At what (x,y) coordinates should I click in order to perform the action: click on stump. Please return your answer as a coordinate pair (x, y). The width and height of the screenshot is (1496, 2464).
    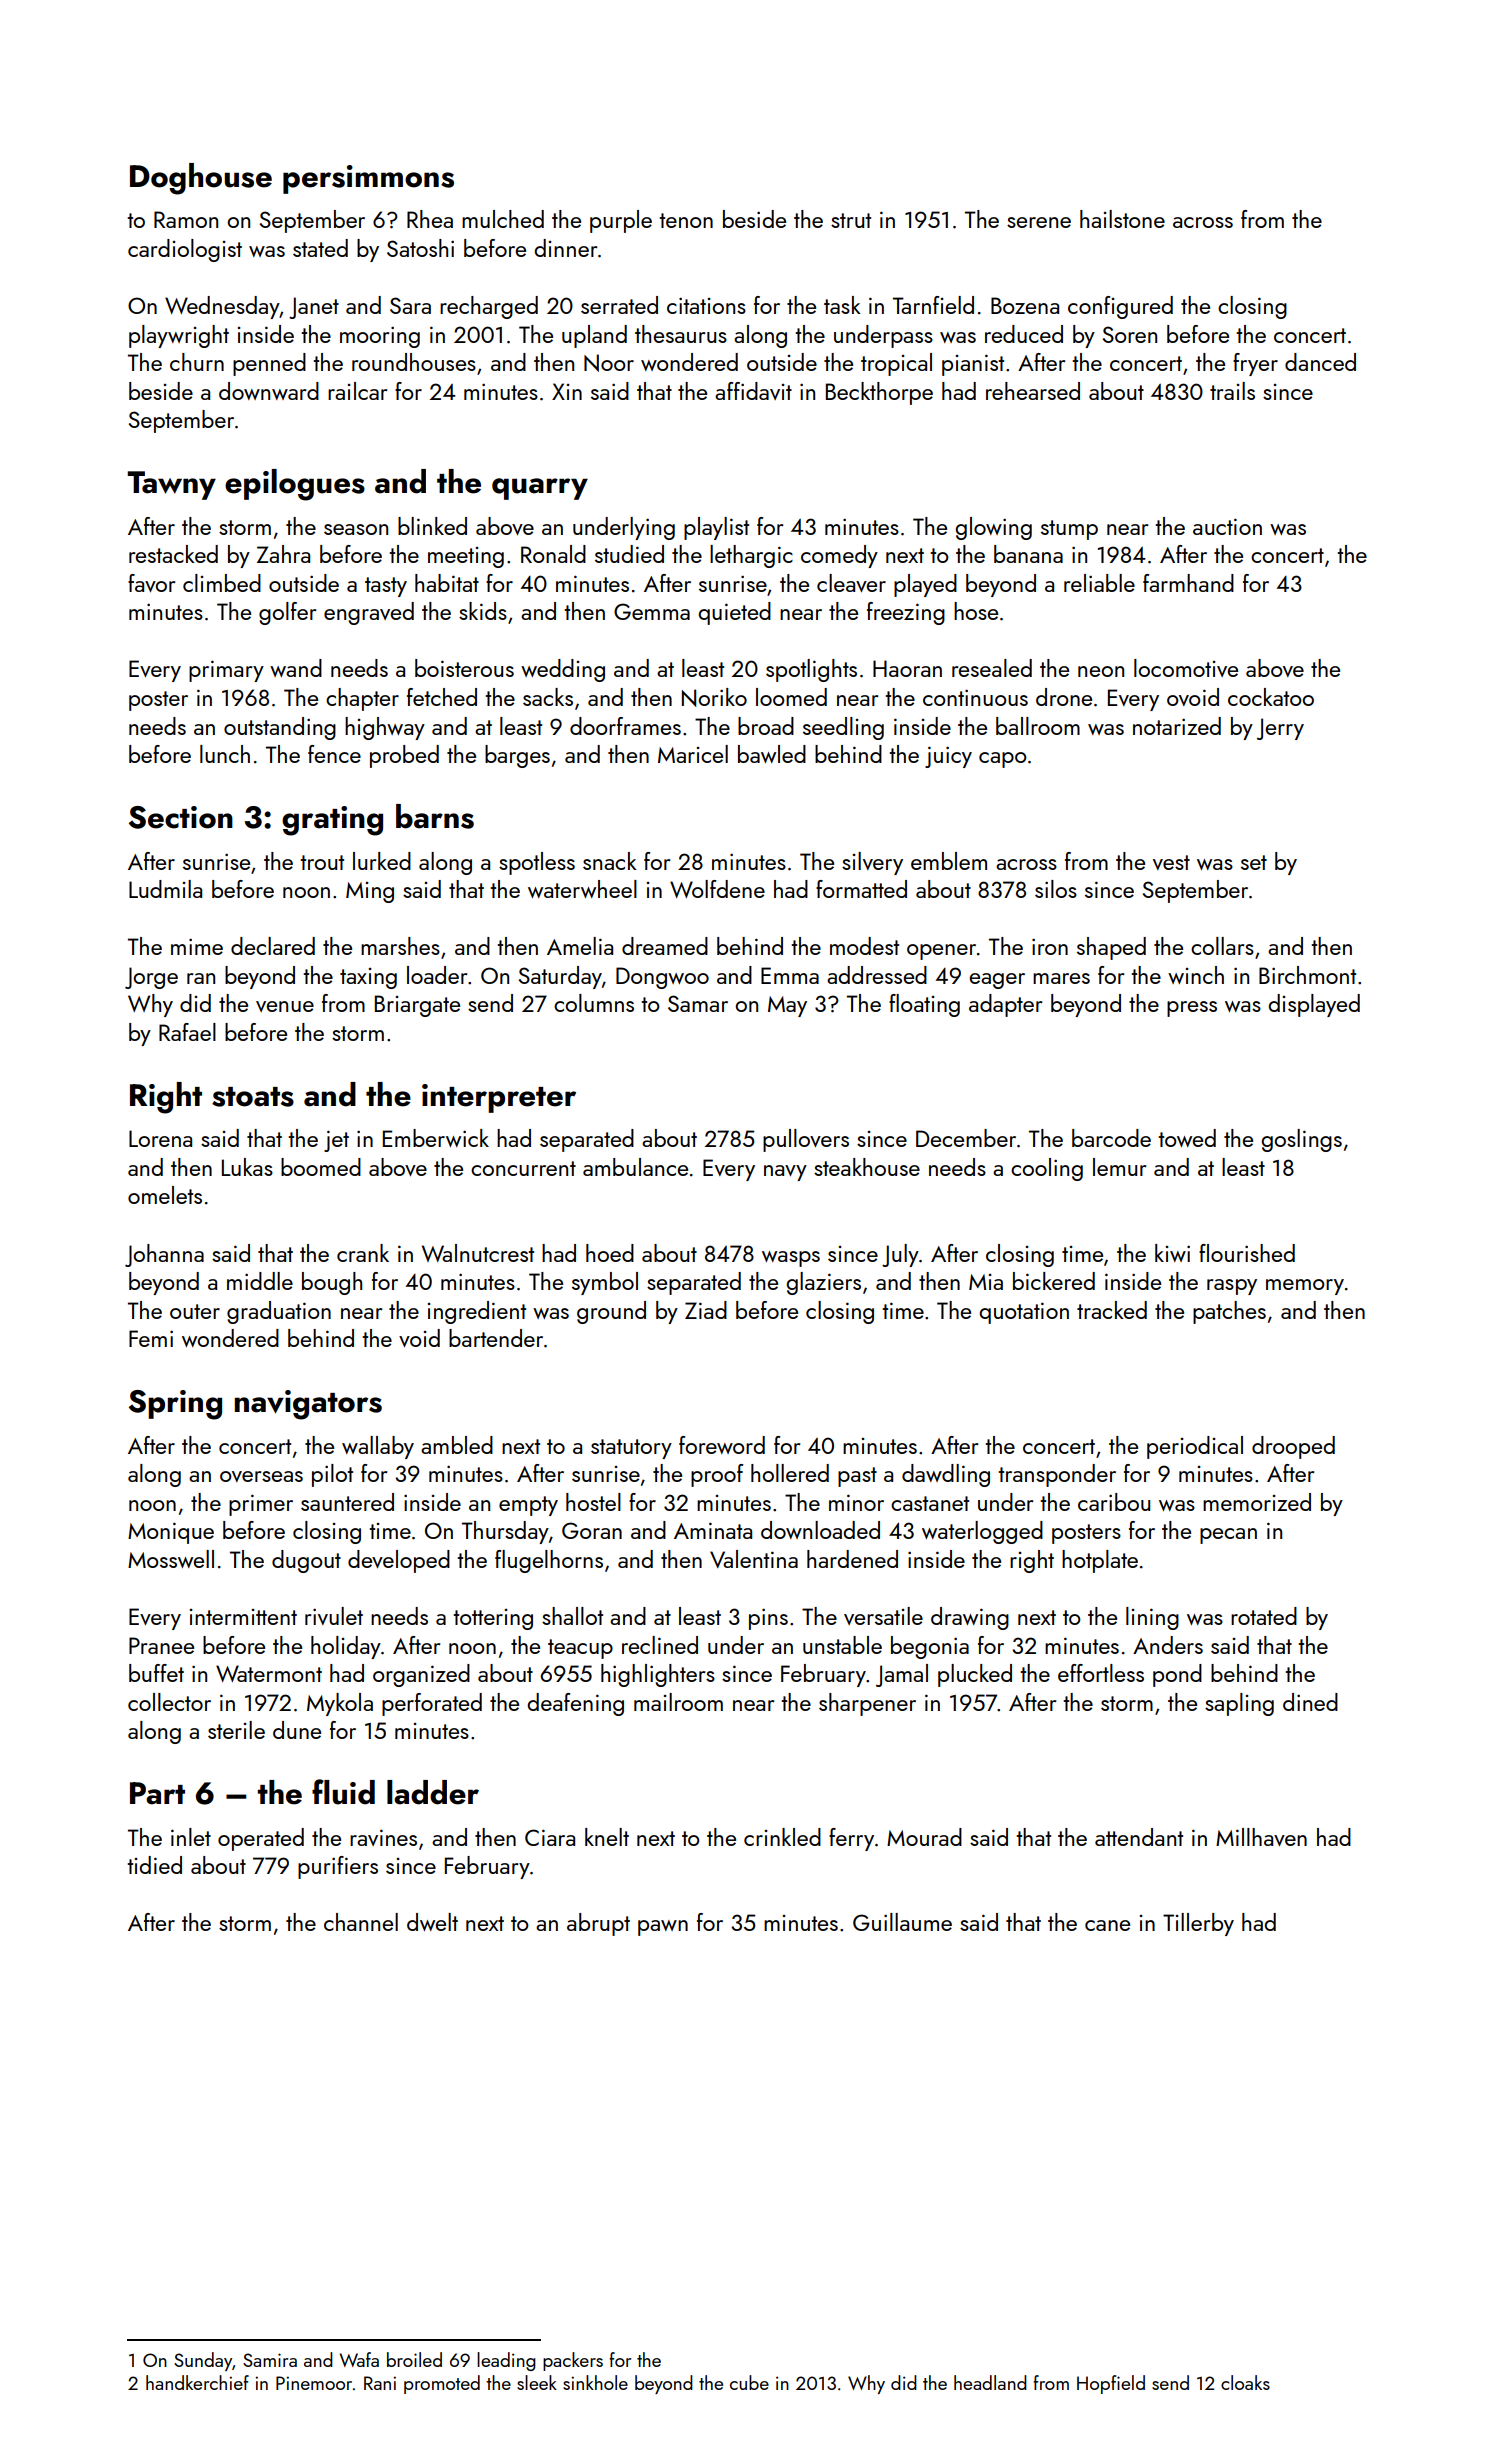
    Looking at the image, I should click on (1069, 530).
